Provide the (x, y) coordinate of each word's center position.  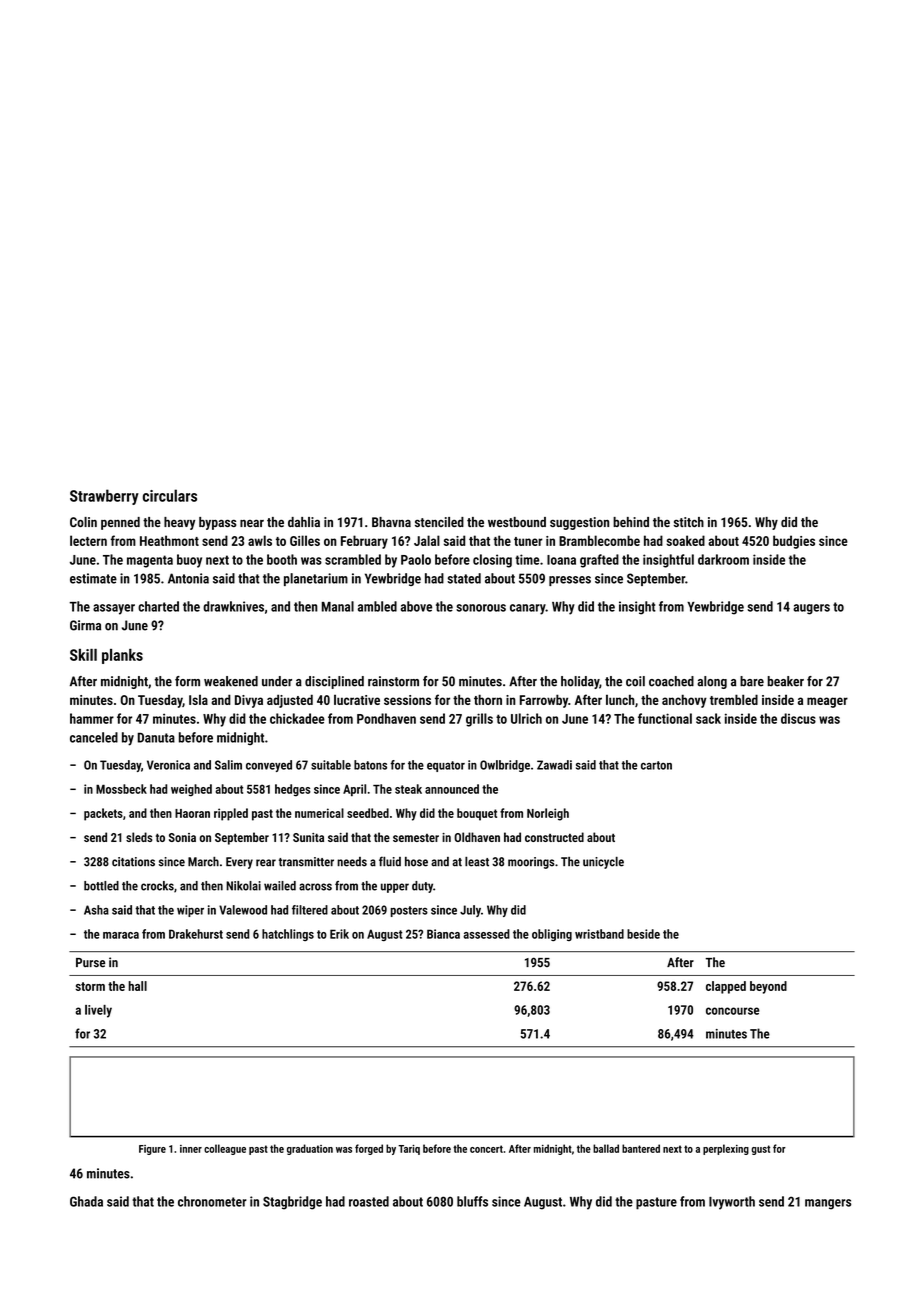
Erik (339, 934)
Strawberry (104, 497)
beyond (768, 987)
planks (122, 656)
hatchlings (288, 935)
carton (656, 765)
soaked (685, 540)
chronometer (212, 1201)
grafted (599, 561)
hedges (293, 790)
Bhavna (391, 522)
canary (528, 609)
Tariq (409, 1150)
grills (479, 720)
